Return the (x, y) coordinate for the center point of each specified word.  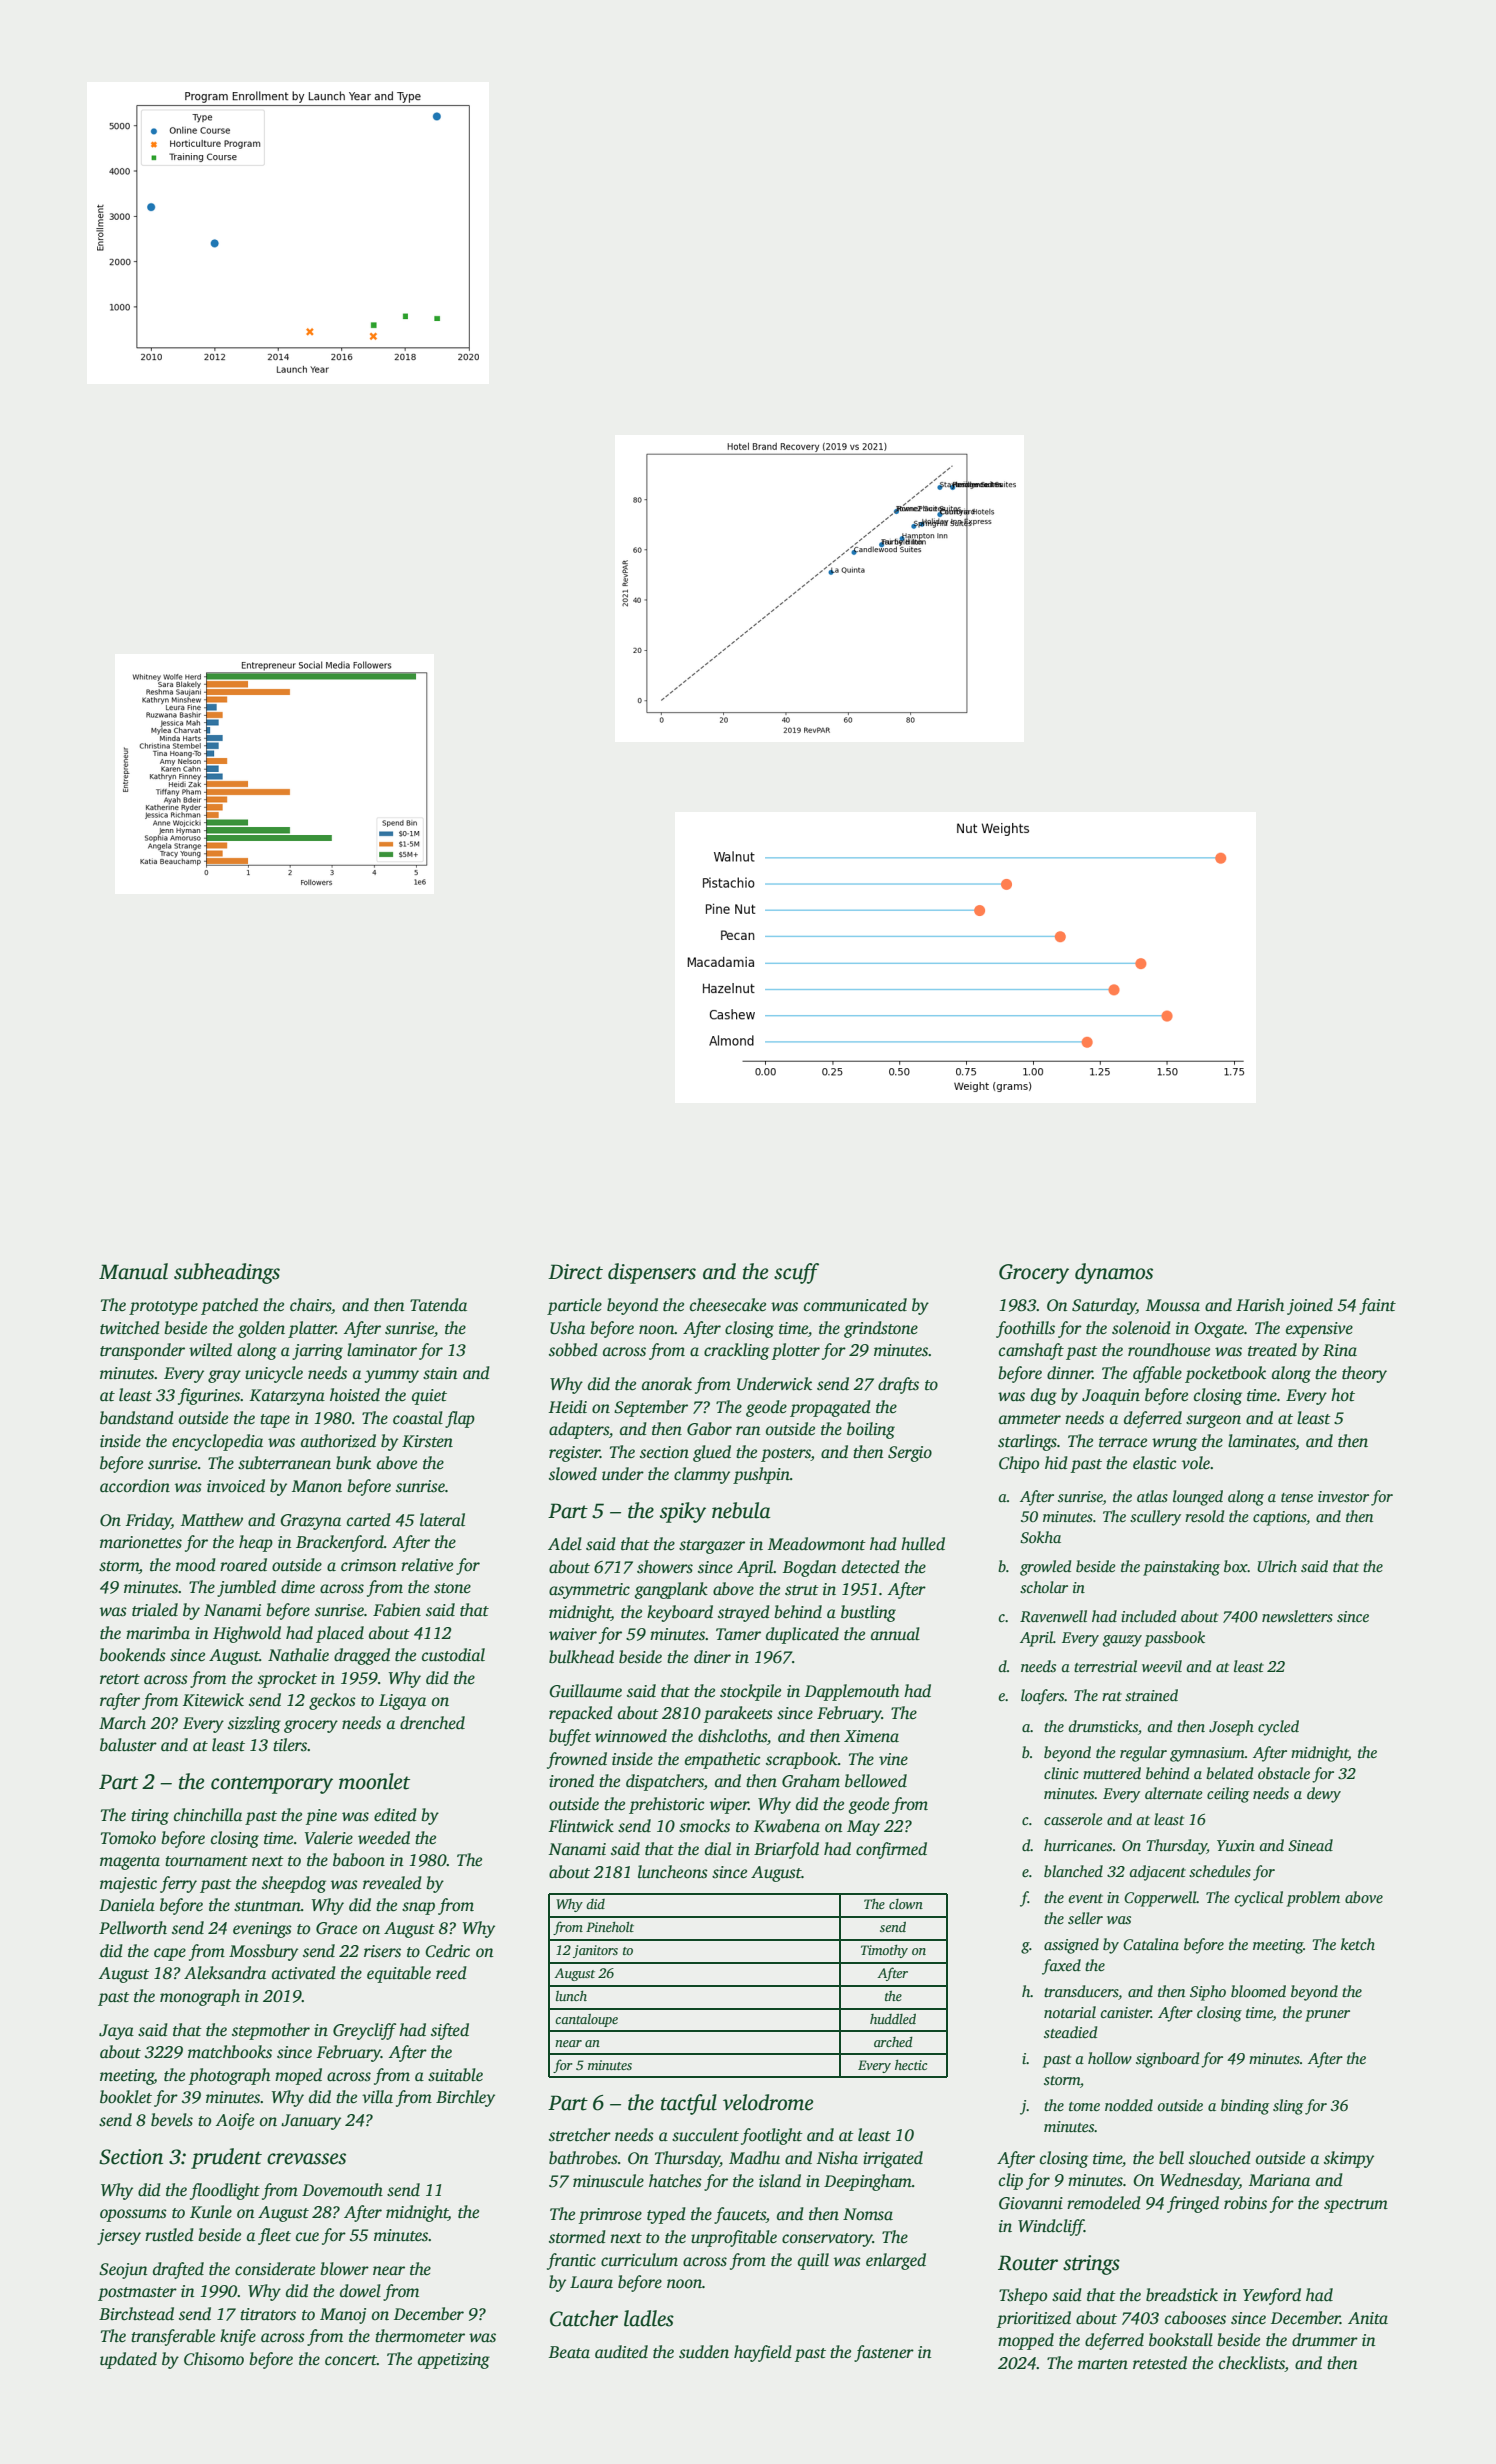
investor (1343, 1497)
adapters (579, 1430)
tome (1084, 2106)
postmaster (137, 2294)
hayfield (763, 2353)
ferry (178, 1884)
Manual (133, 1271)
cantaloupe (586, 2020)
